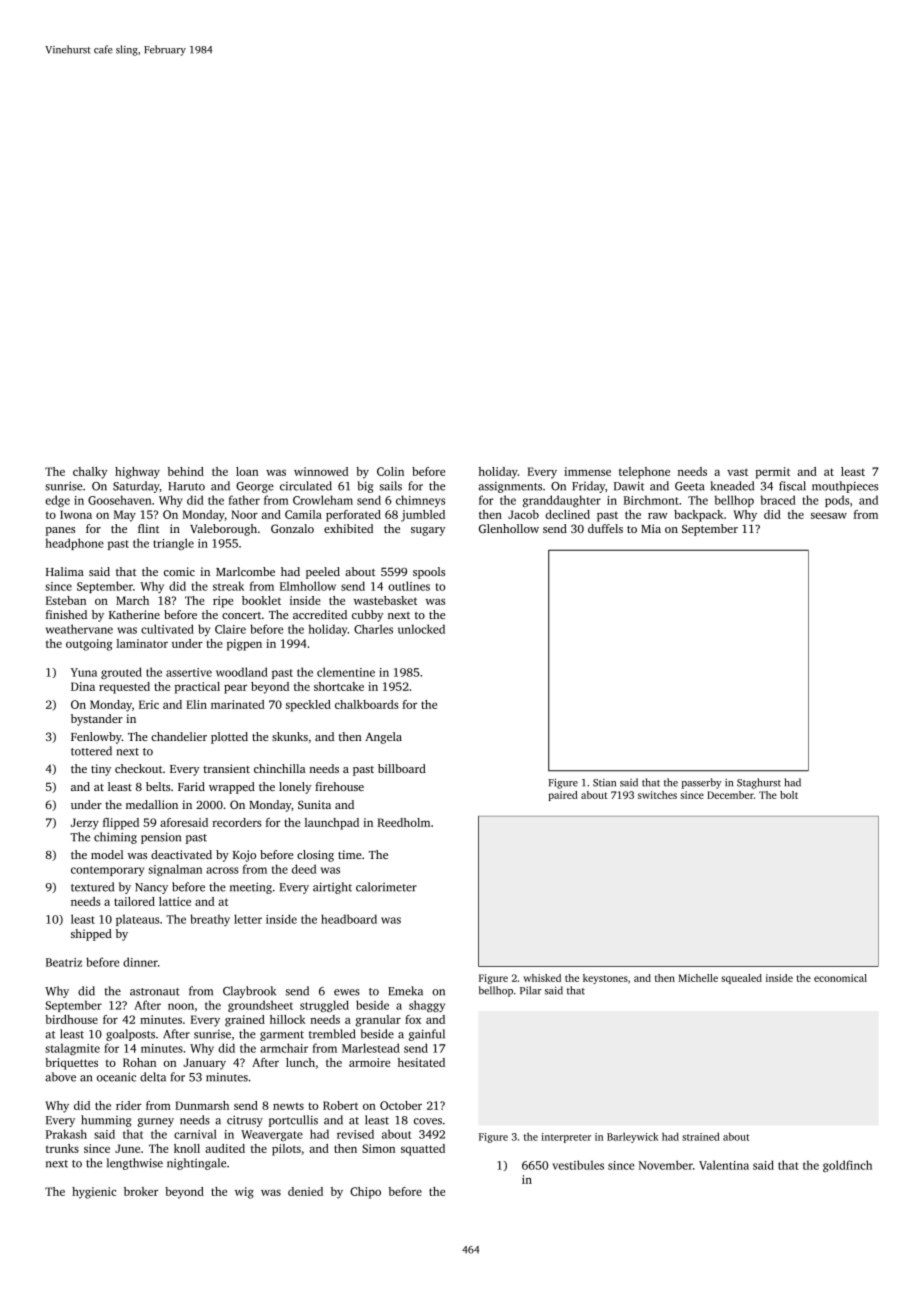 Image resolution: width=924 pixels, height=1308 pixels. I want to click on broker, so click(141, 1191).
